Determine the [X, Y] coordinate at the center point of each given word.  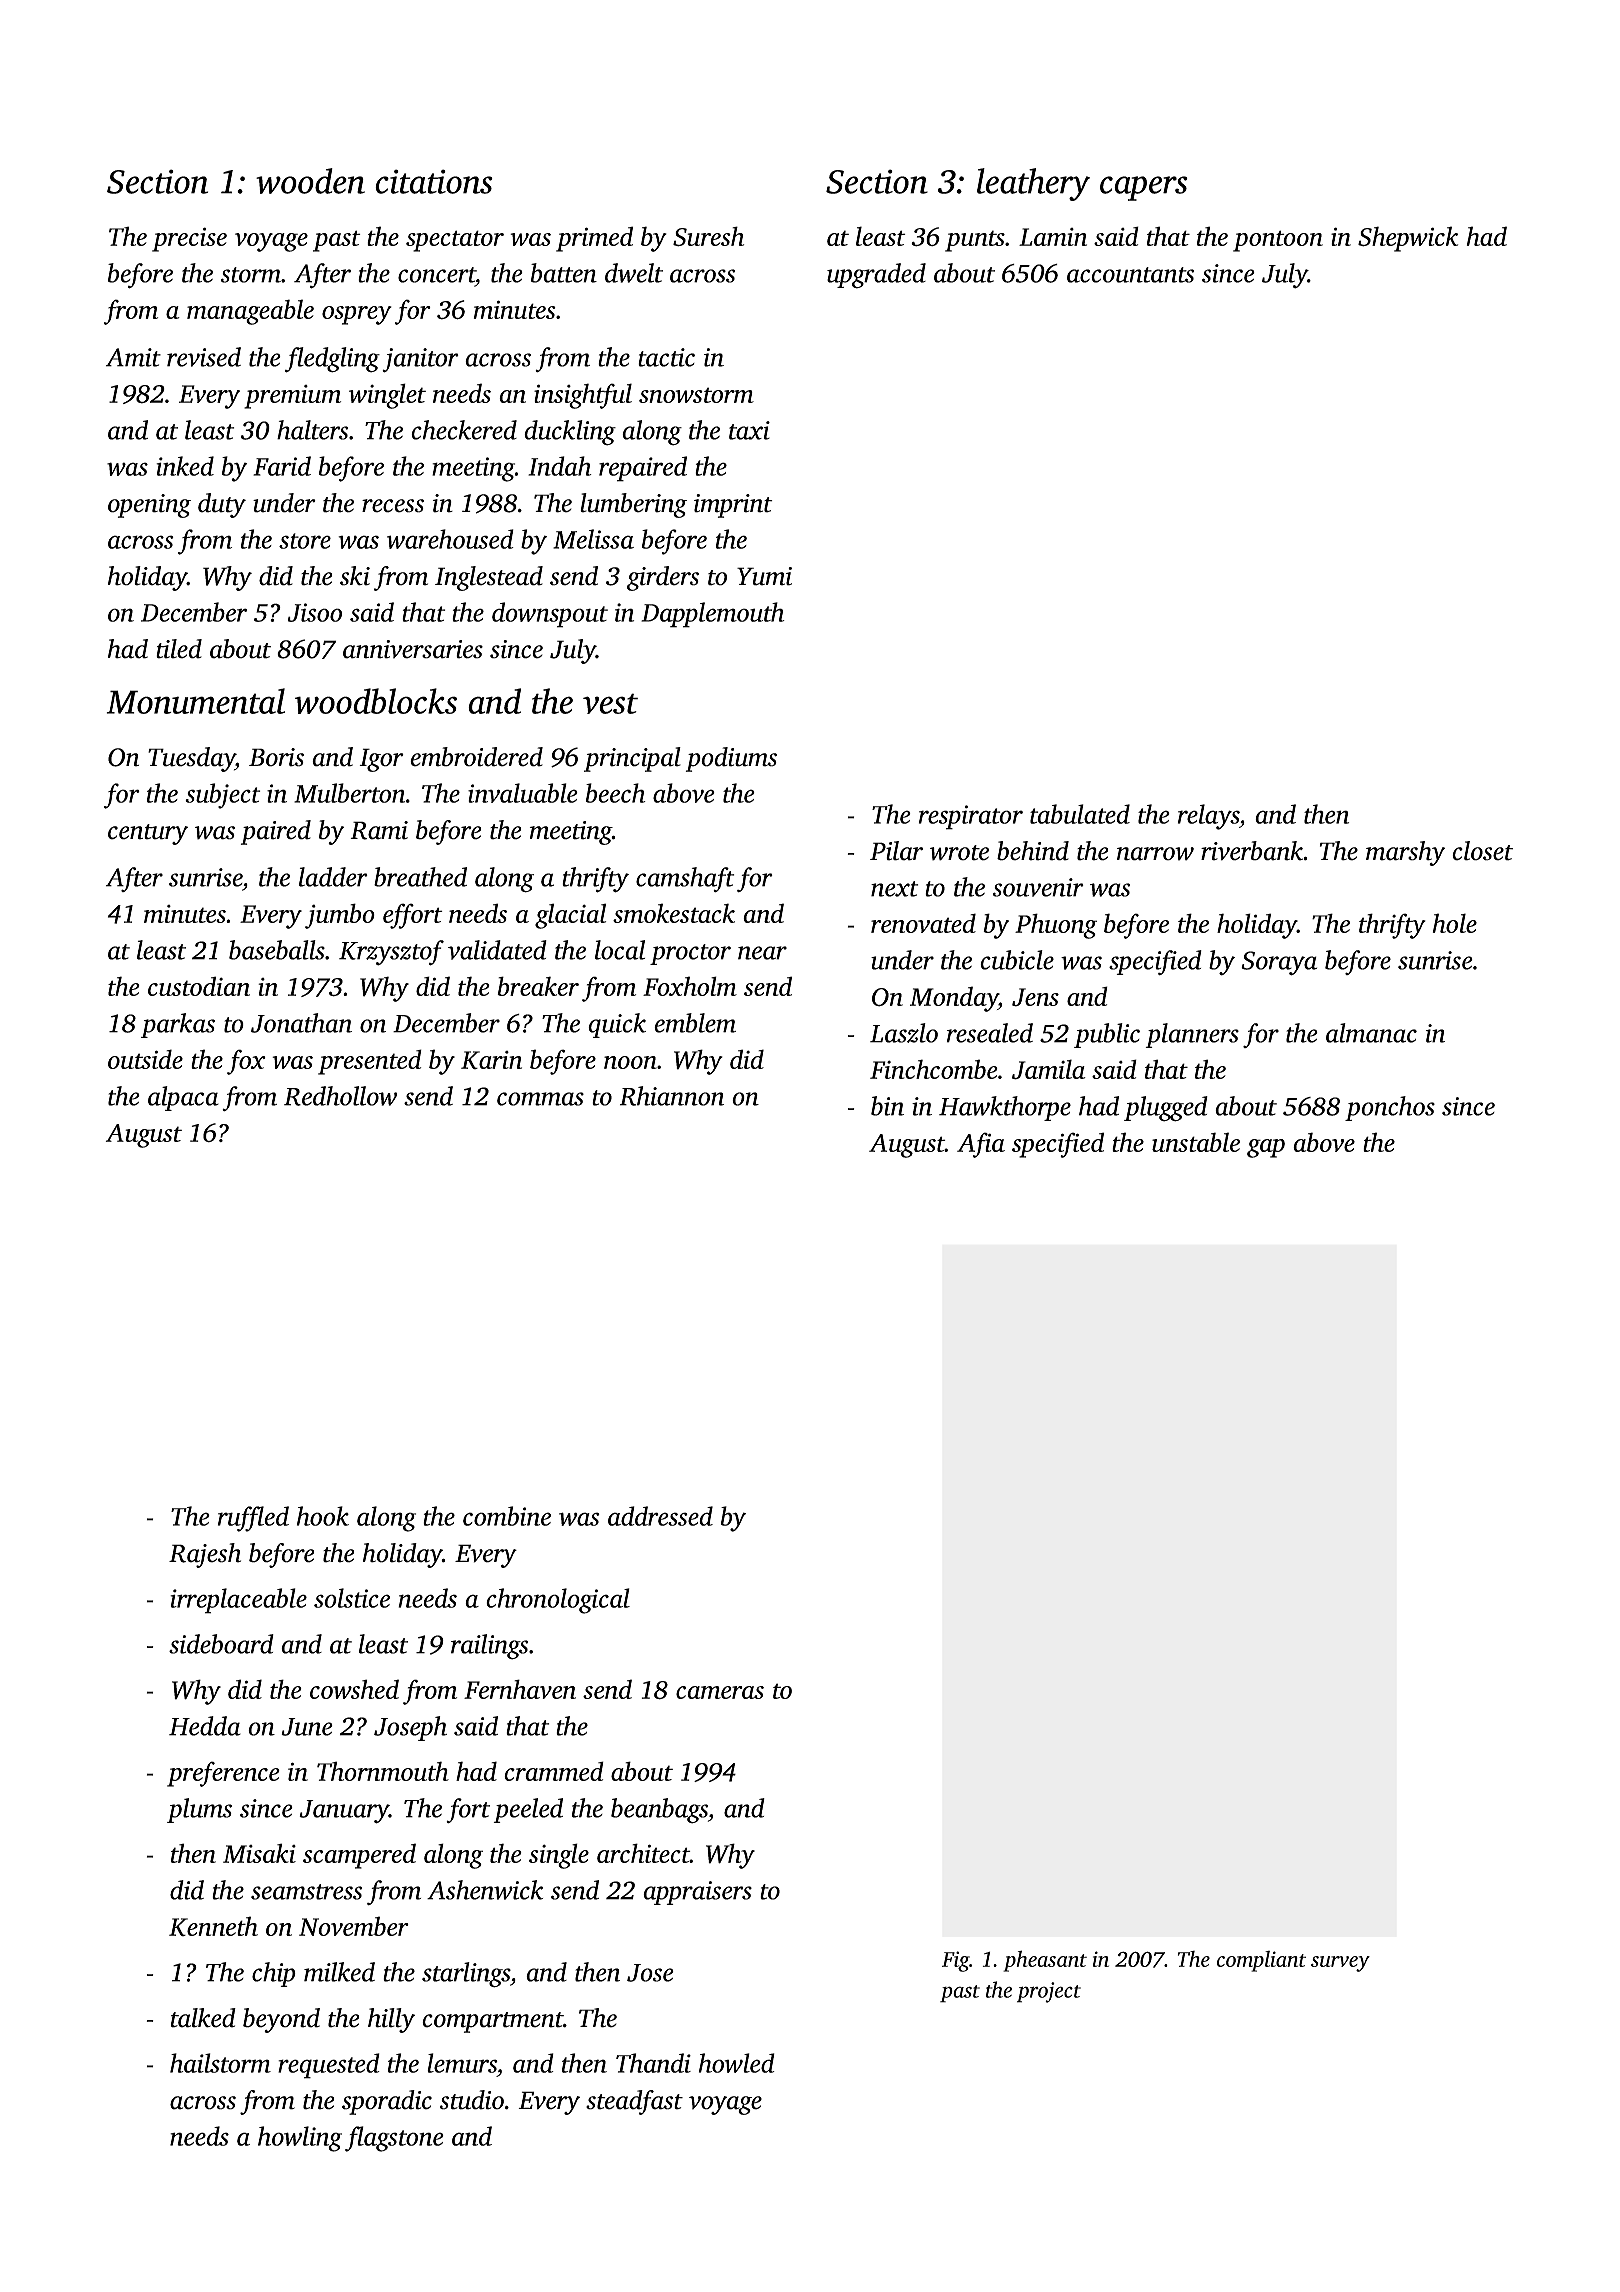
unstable [1196, 1142]
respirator [971, 817]
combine [507, 1516]
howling [300, 2139]
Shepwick [1408, 239]
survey [1340, 1964]
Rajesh [205, 1555]
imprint [733, 506]
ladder [333, 877]
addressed [660, 1516]
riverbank [1252, 851]
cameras [720, 1692]
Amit [133, 357]
